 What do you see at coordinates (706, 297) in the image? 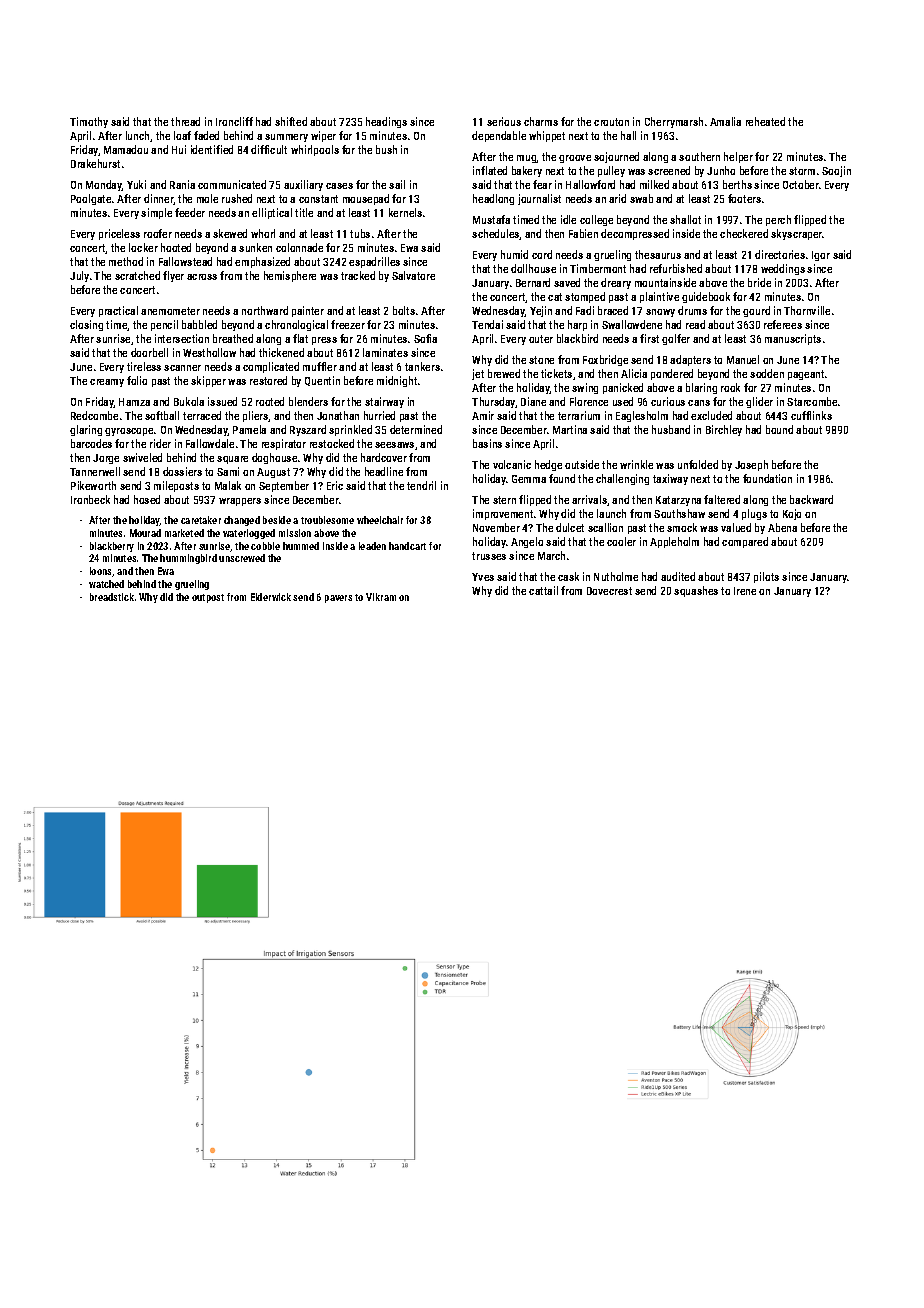
I see `guidebook` at bounding box center [706, 297].
